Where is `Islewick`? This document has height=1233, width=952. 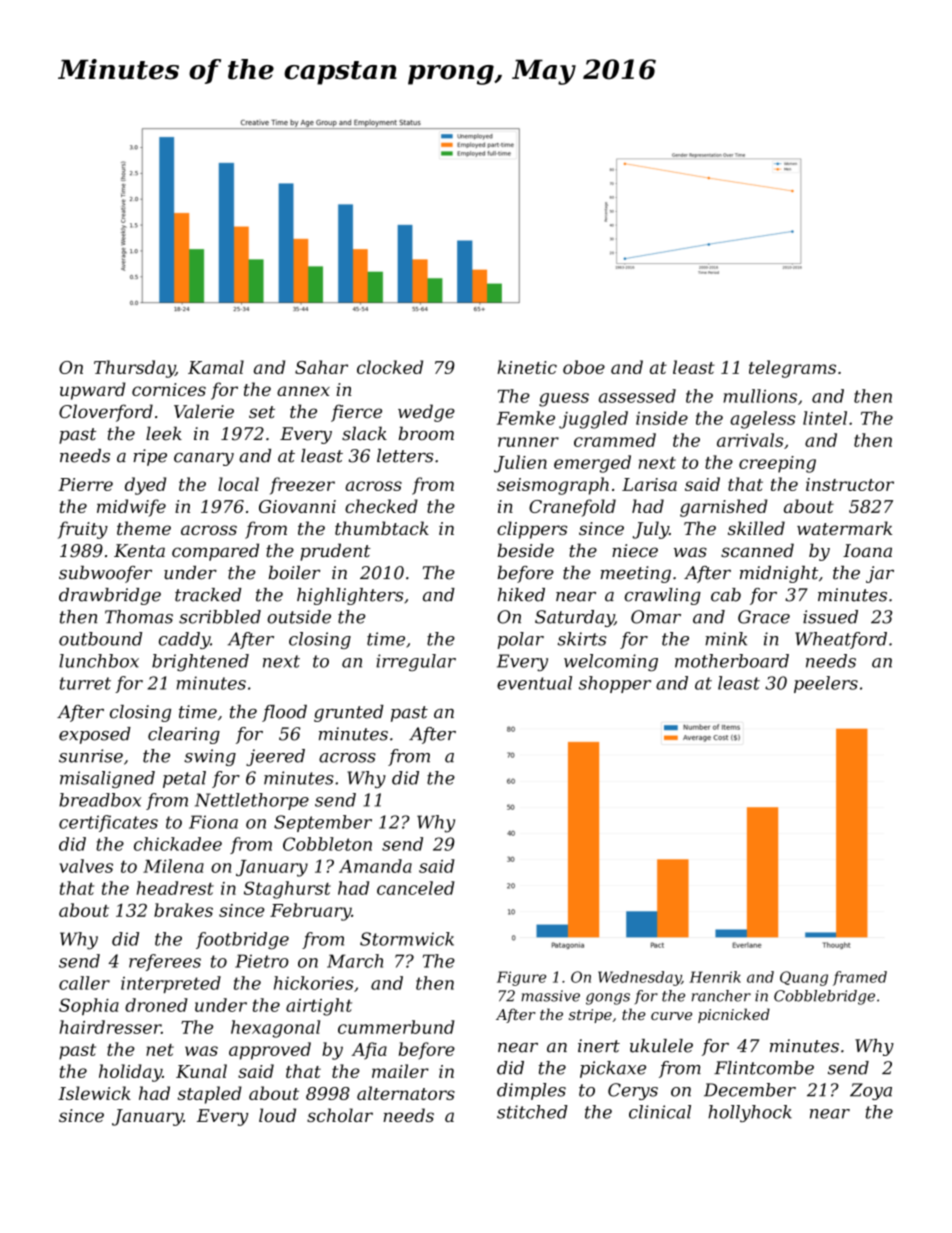 Islewick is located at coordinates (94, 1093).
